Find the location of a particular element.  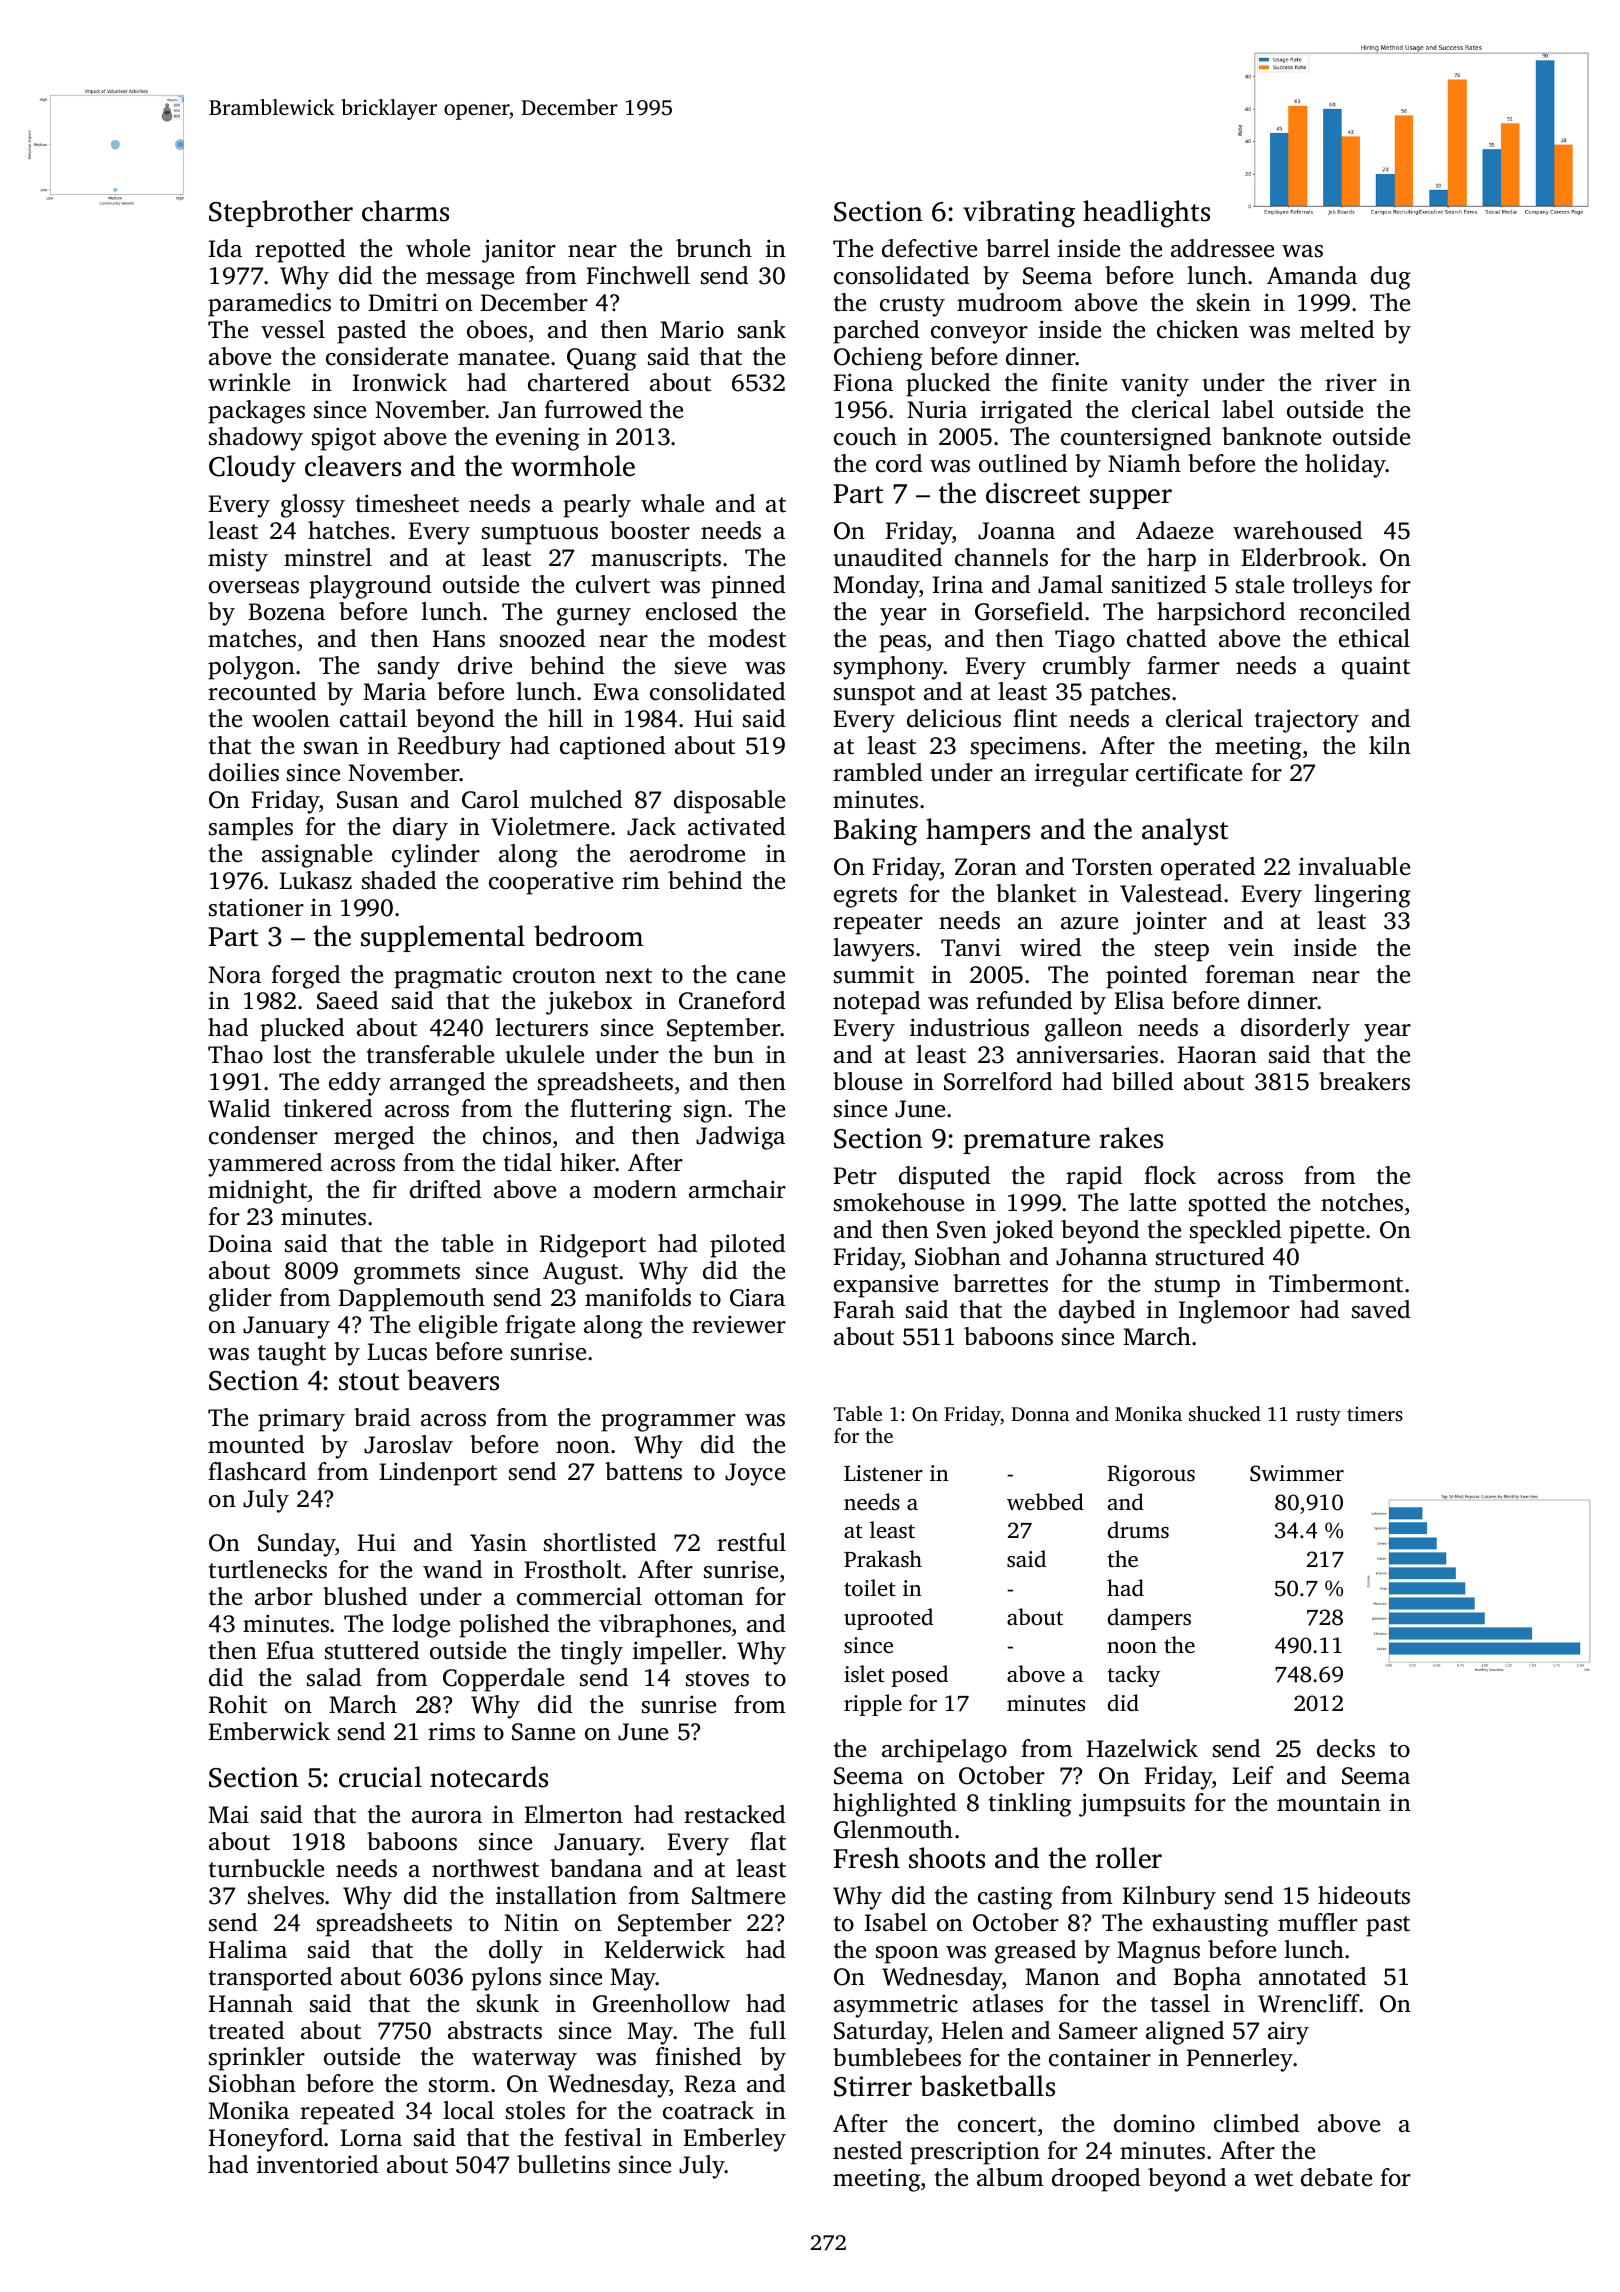

brunch is located at coordinates (714, 248).
